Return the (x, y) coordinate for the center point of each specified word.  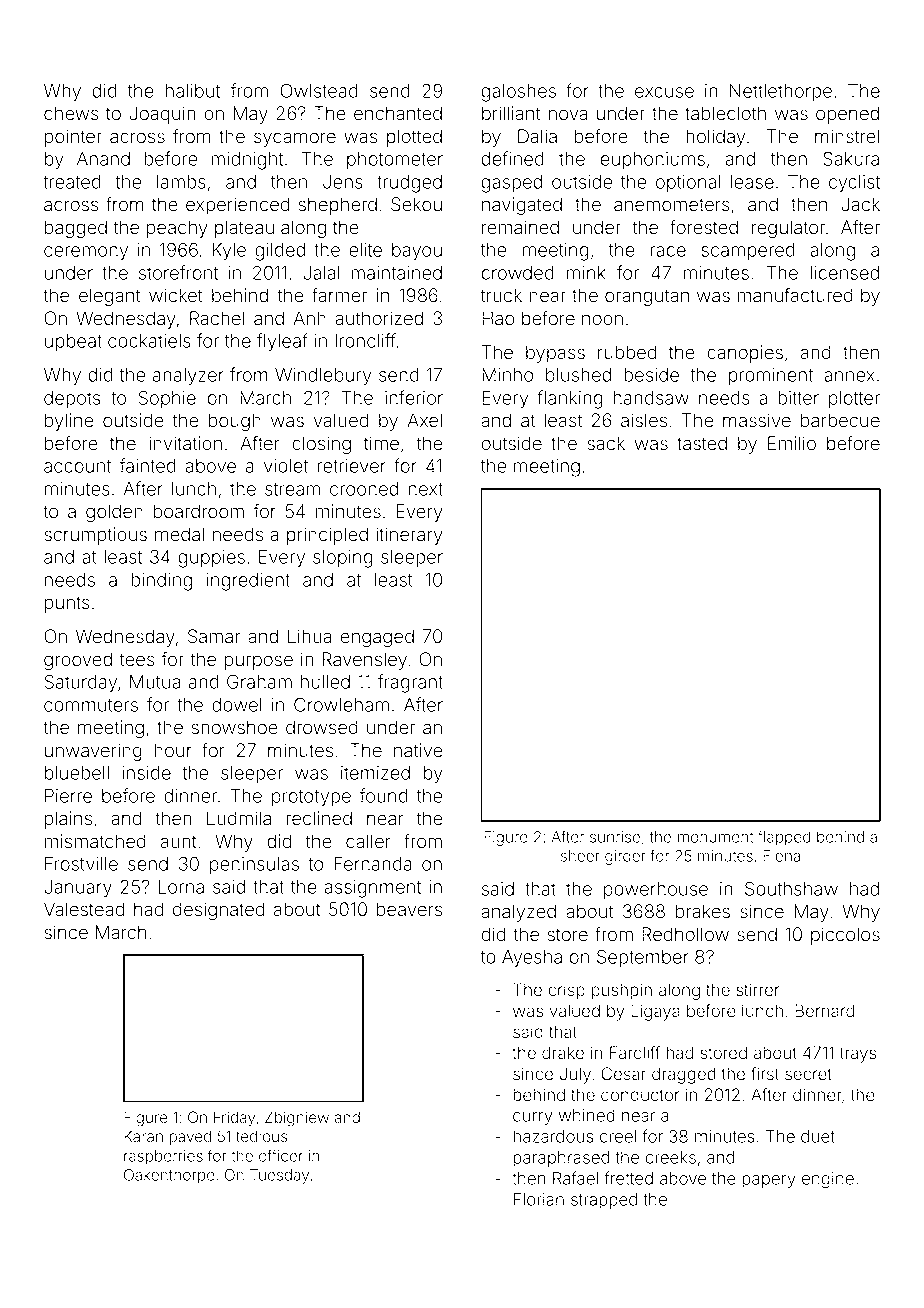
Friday (234, 1119)
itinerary (409, 536)
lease (752, 182)
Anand (103, 159)
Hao (498, 318)
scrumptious (95, 536)
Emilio (792, 443)
